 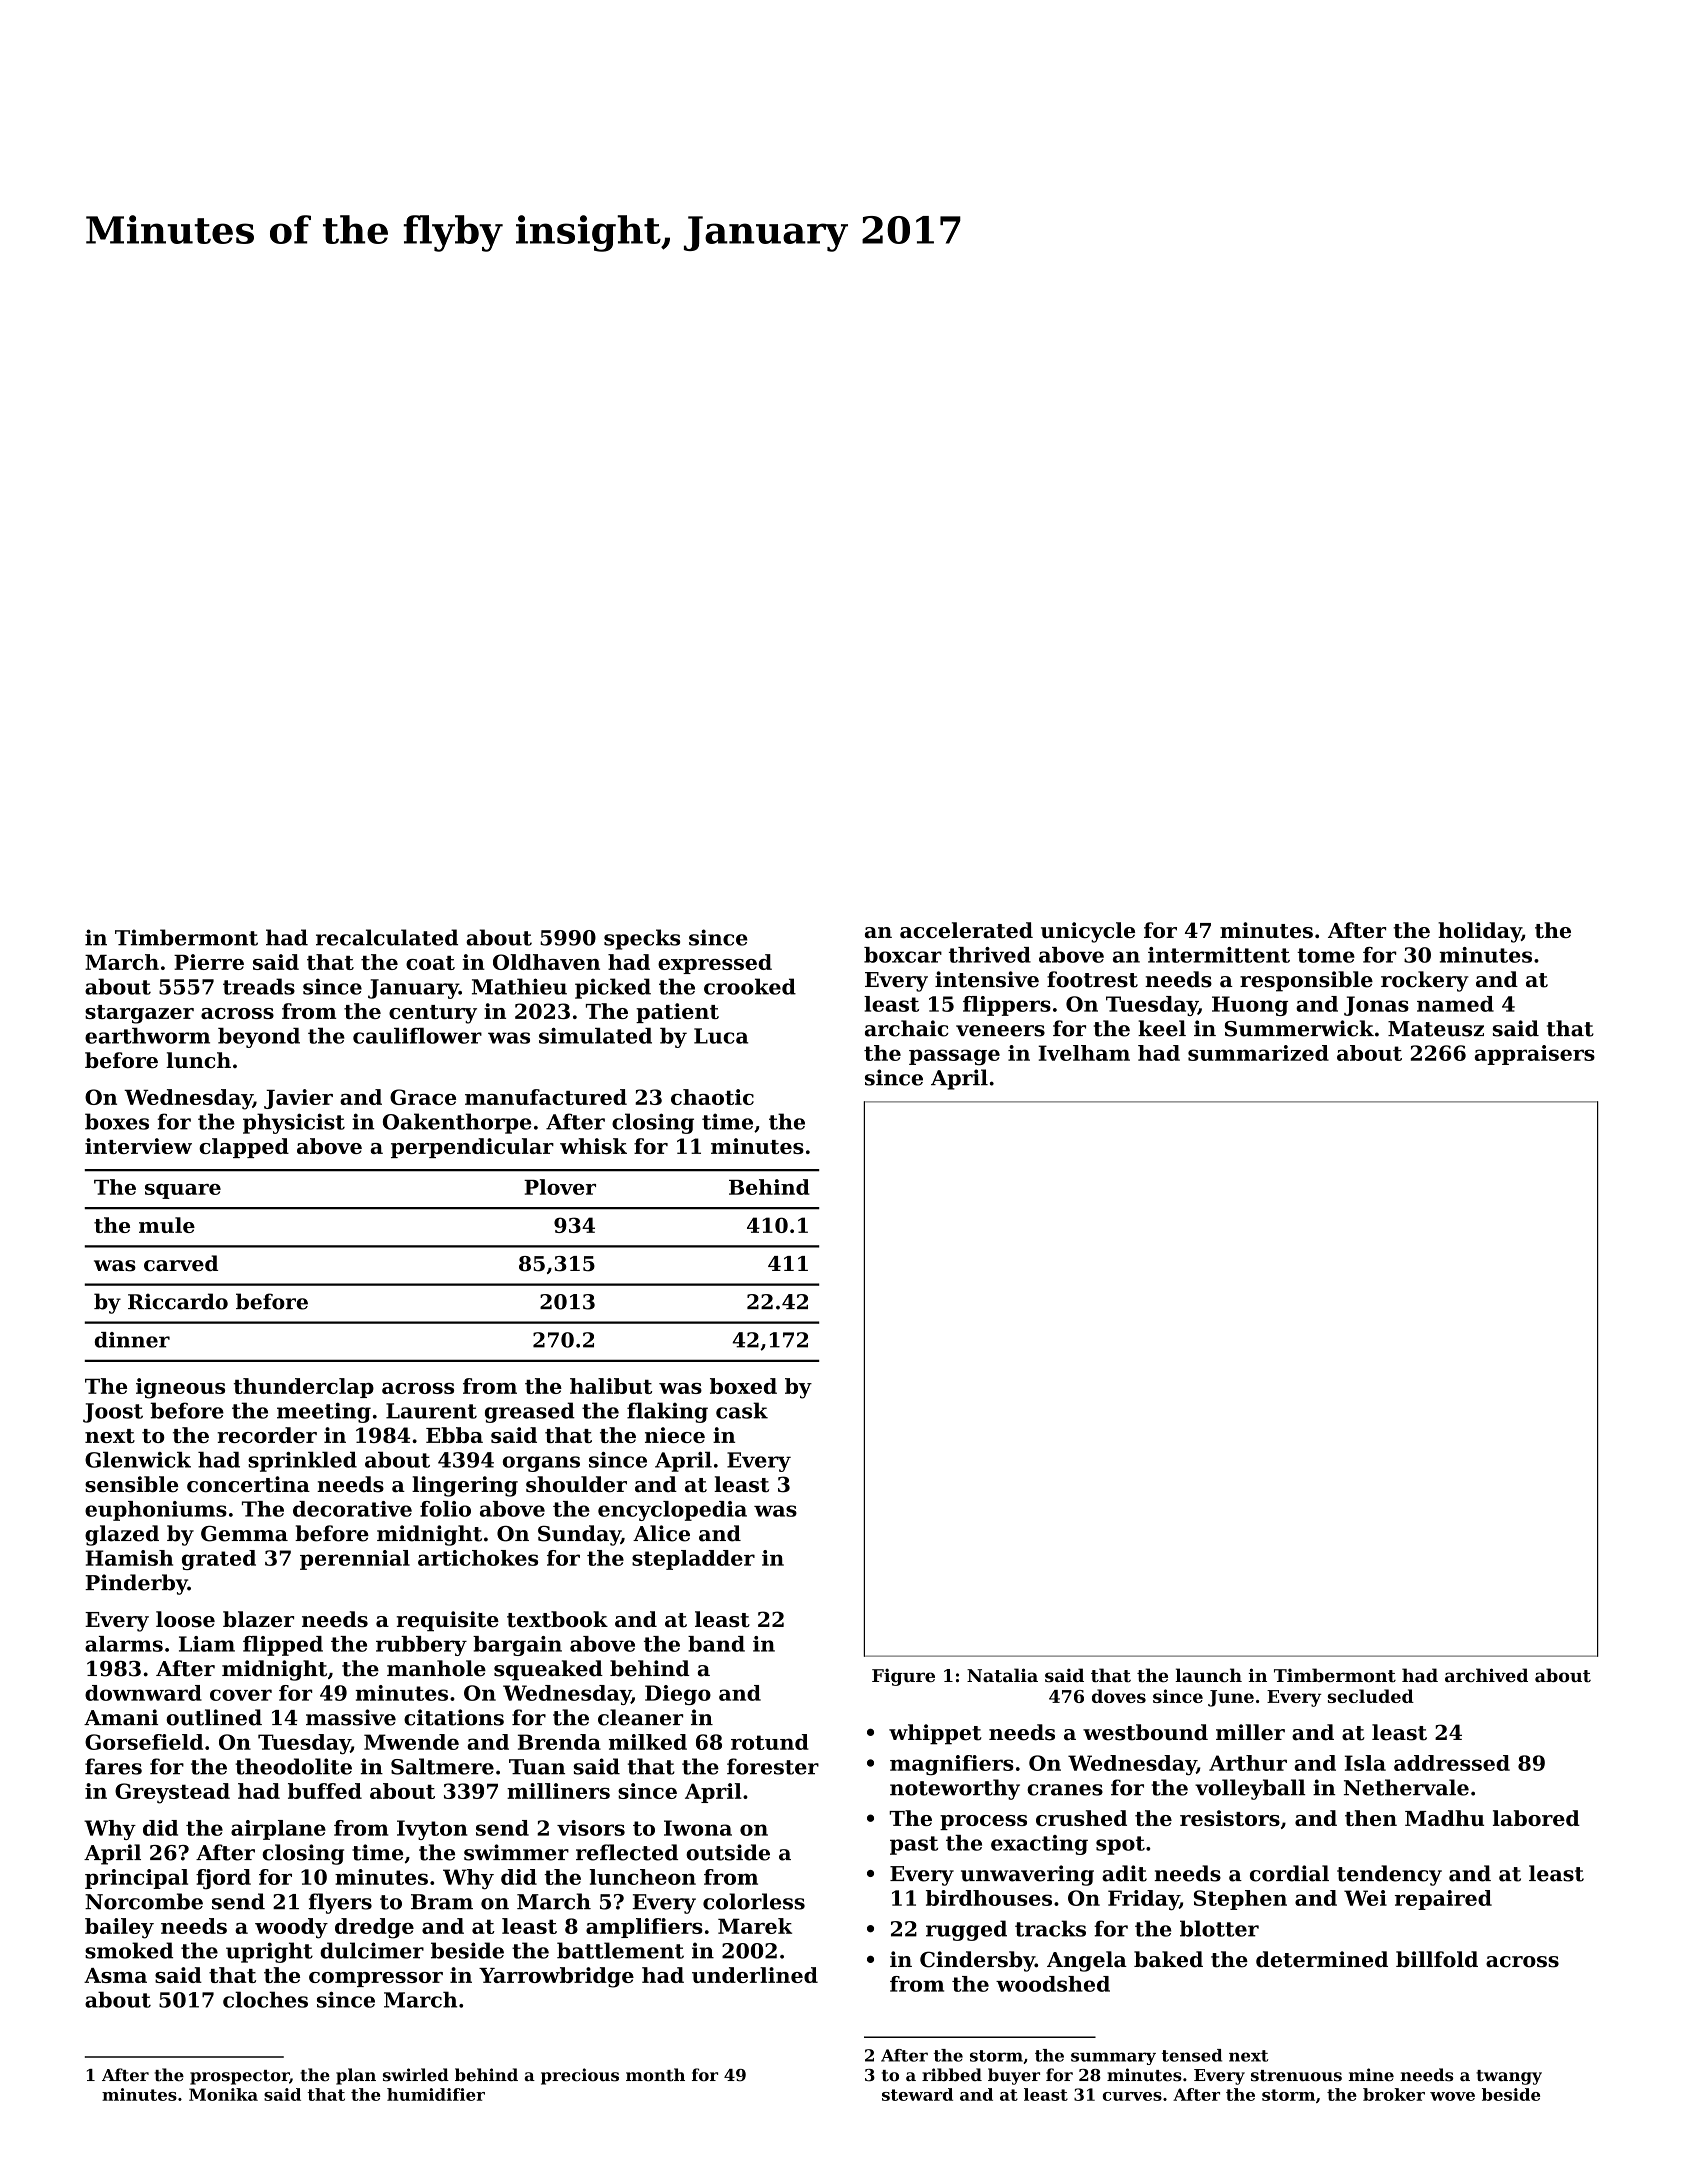 What do you see at coordinates (712, 1097) in the image?
I see `chaotic` at bounding box center [712, 1097].
